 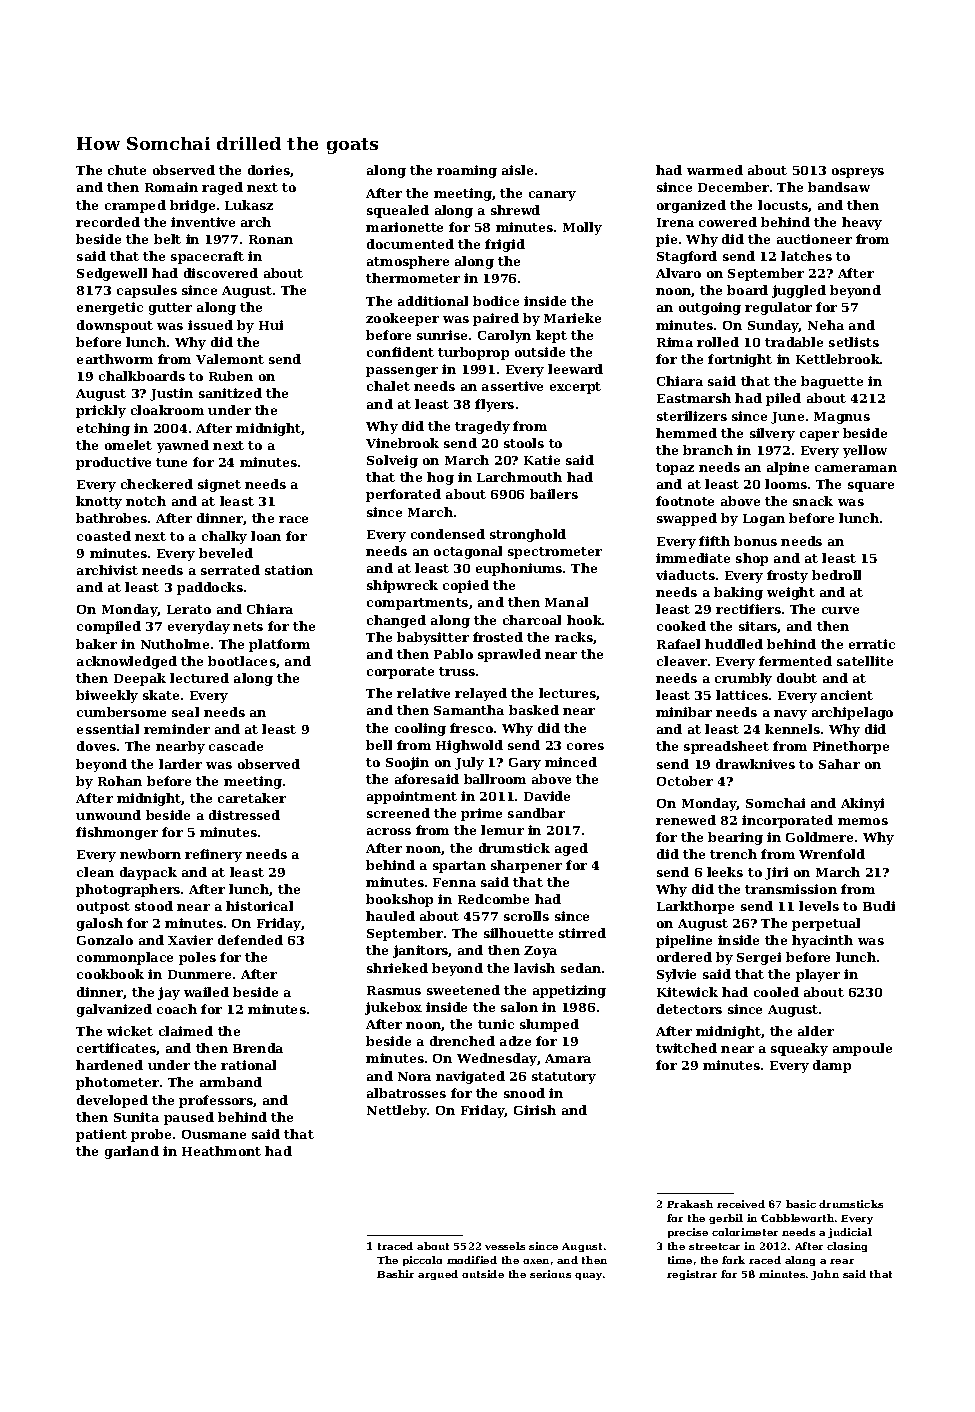 I want to click on bridge, so click(x=192, y=206).
